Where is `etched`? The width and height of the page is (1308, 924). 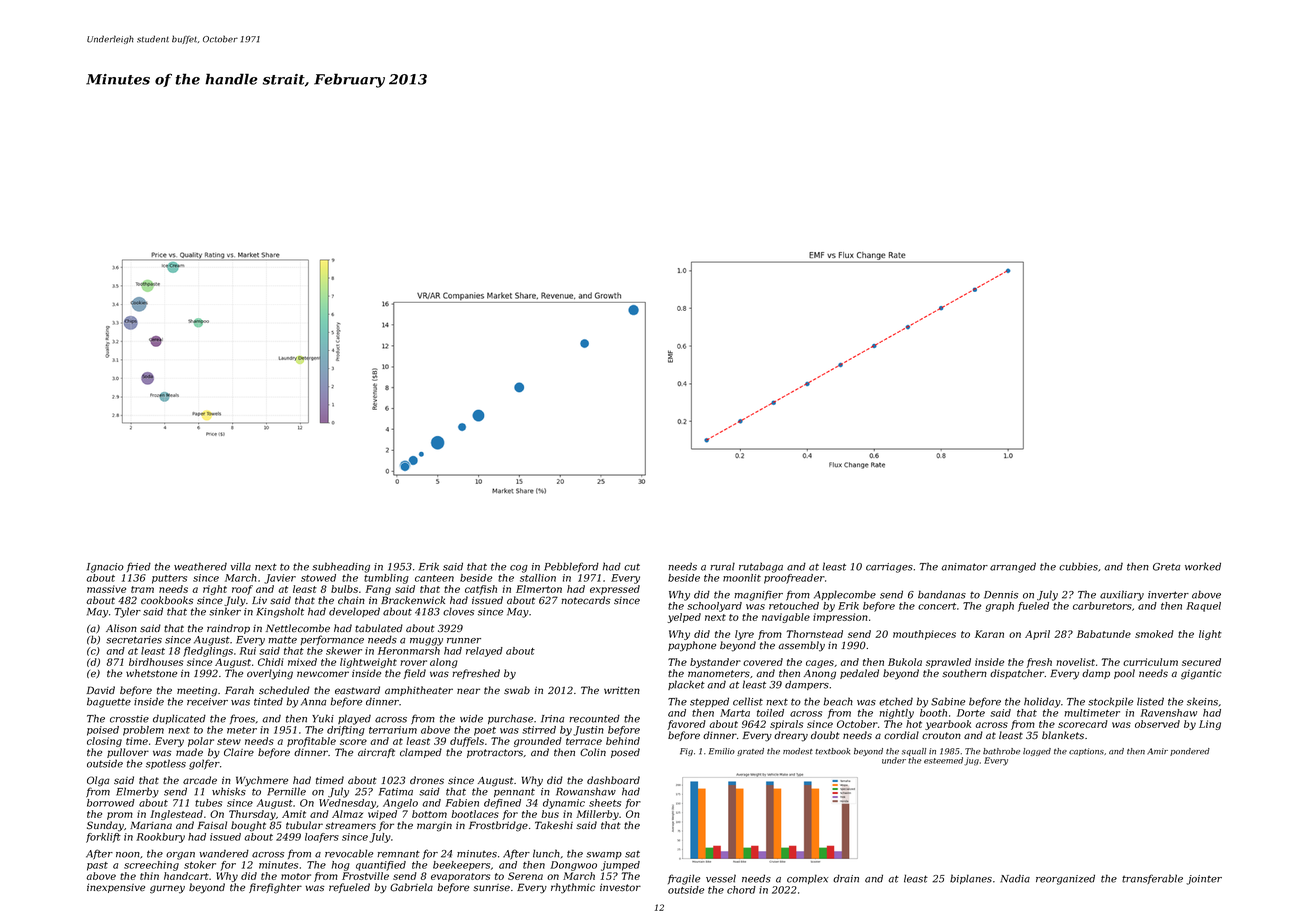 etched is located at coordinates (896, 701).
